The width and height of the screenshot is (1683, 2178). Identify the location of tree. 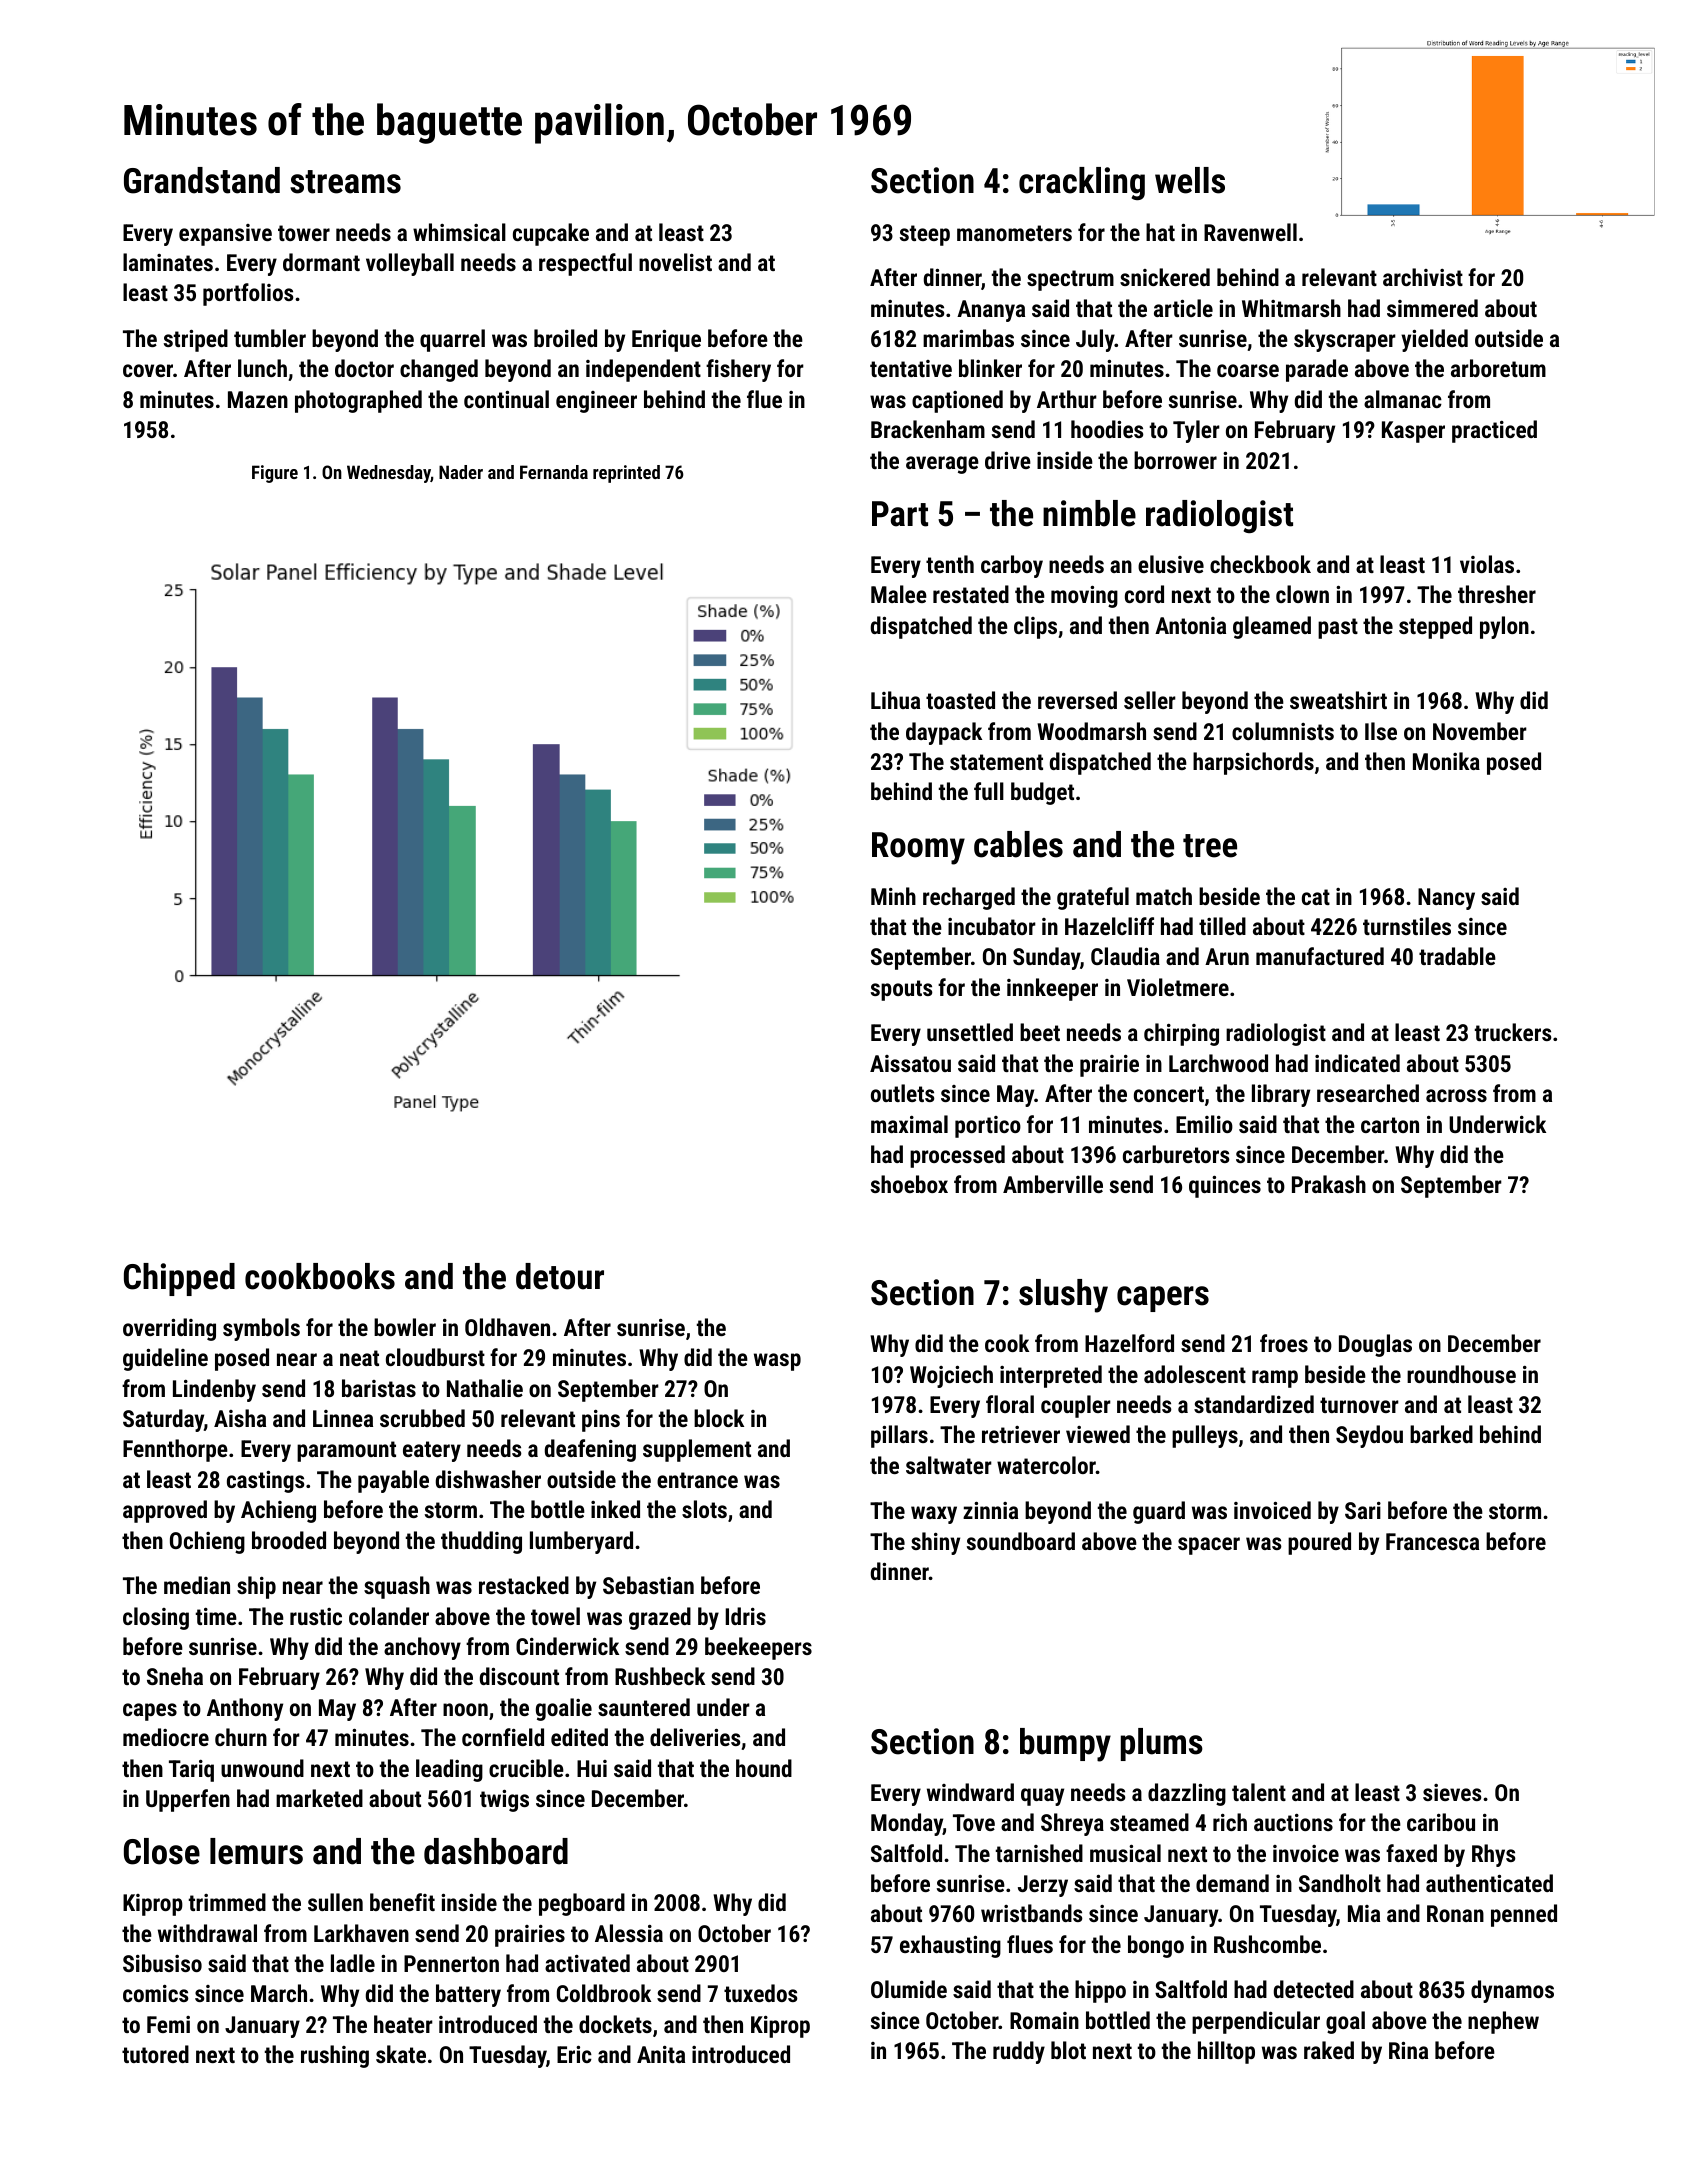
(1210, 846).
